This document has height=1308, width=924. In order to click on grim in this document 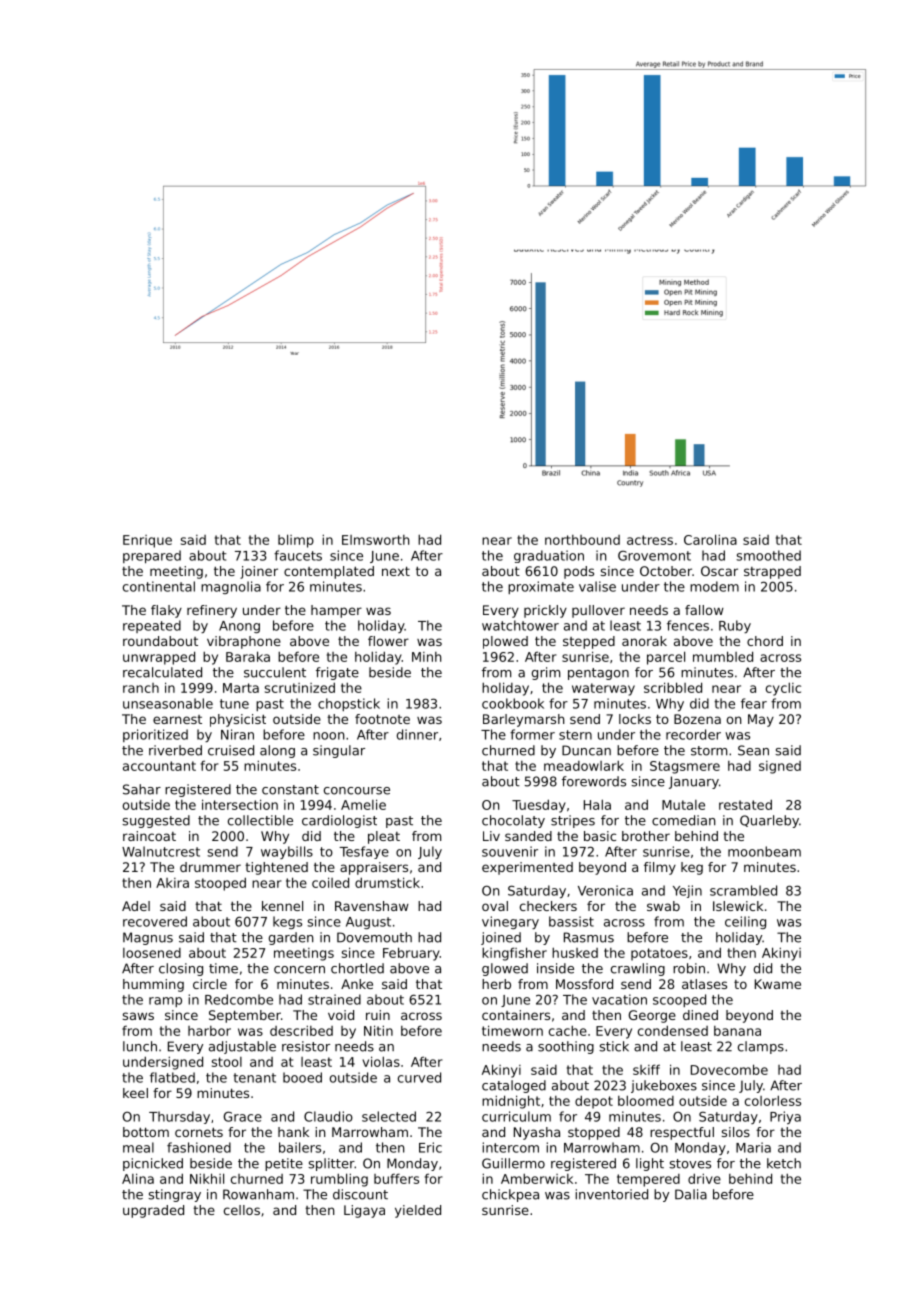, I will do `click(546, 673)`.
